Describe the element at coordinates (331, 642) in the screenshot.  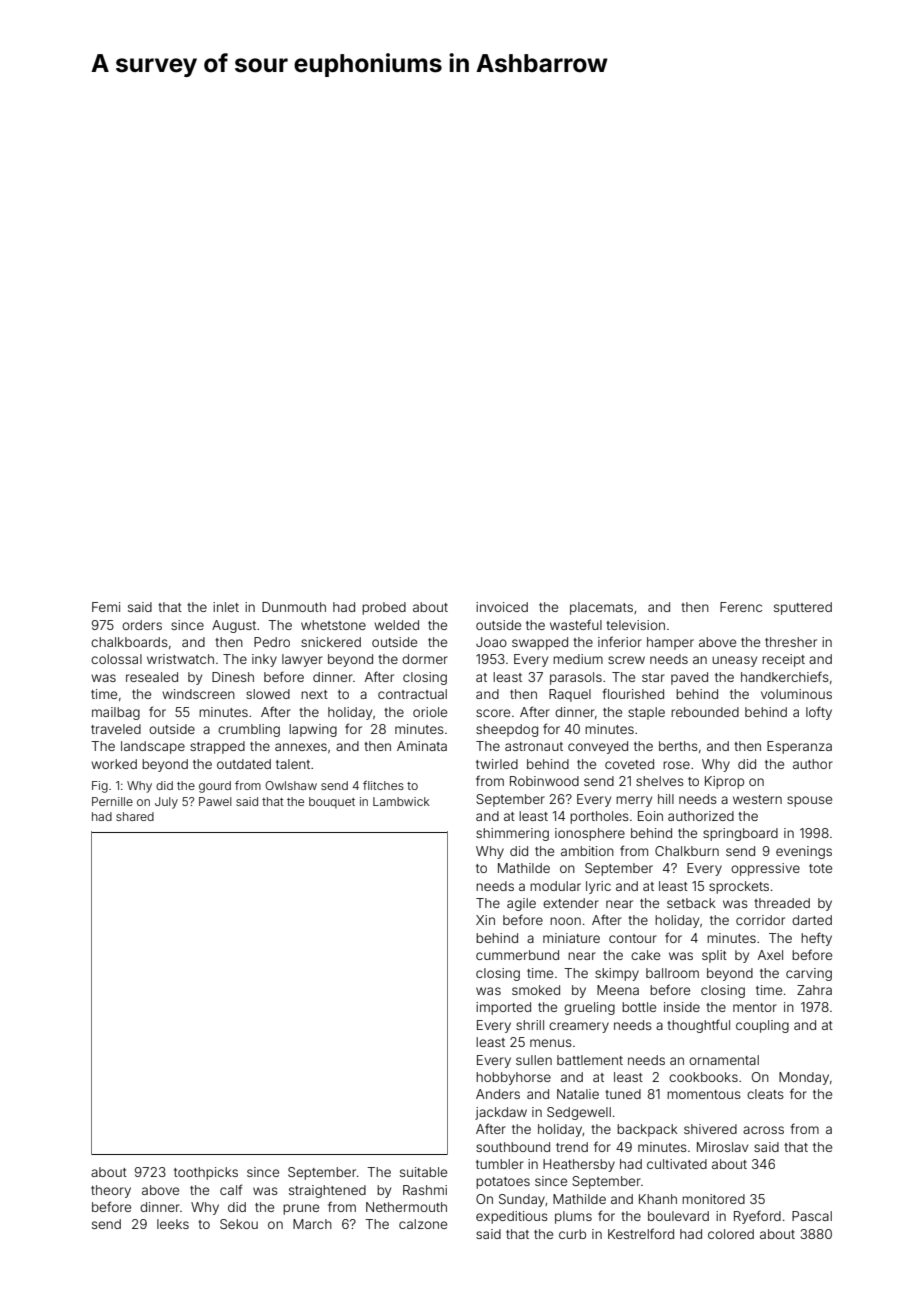
I see `snickered` at that location.
